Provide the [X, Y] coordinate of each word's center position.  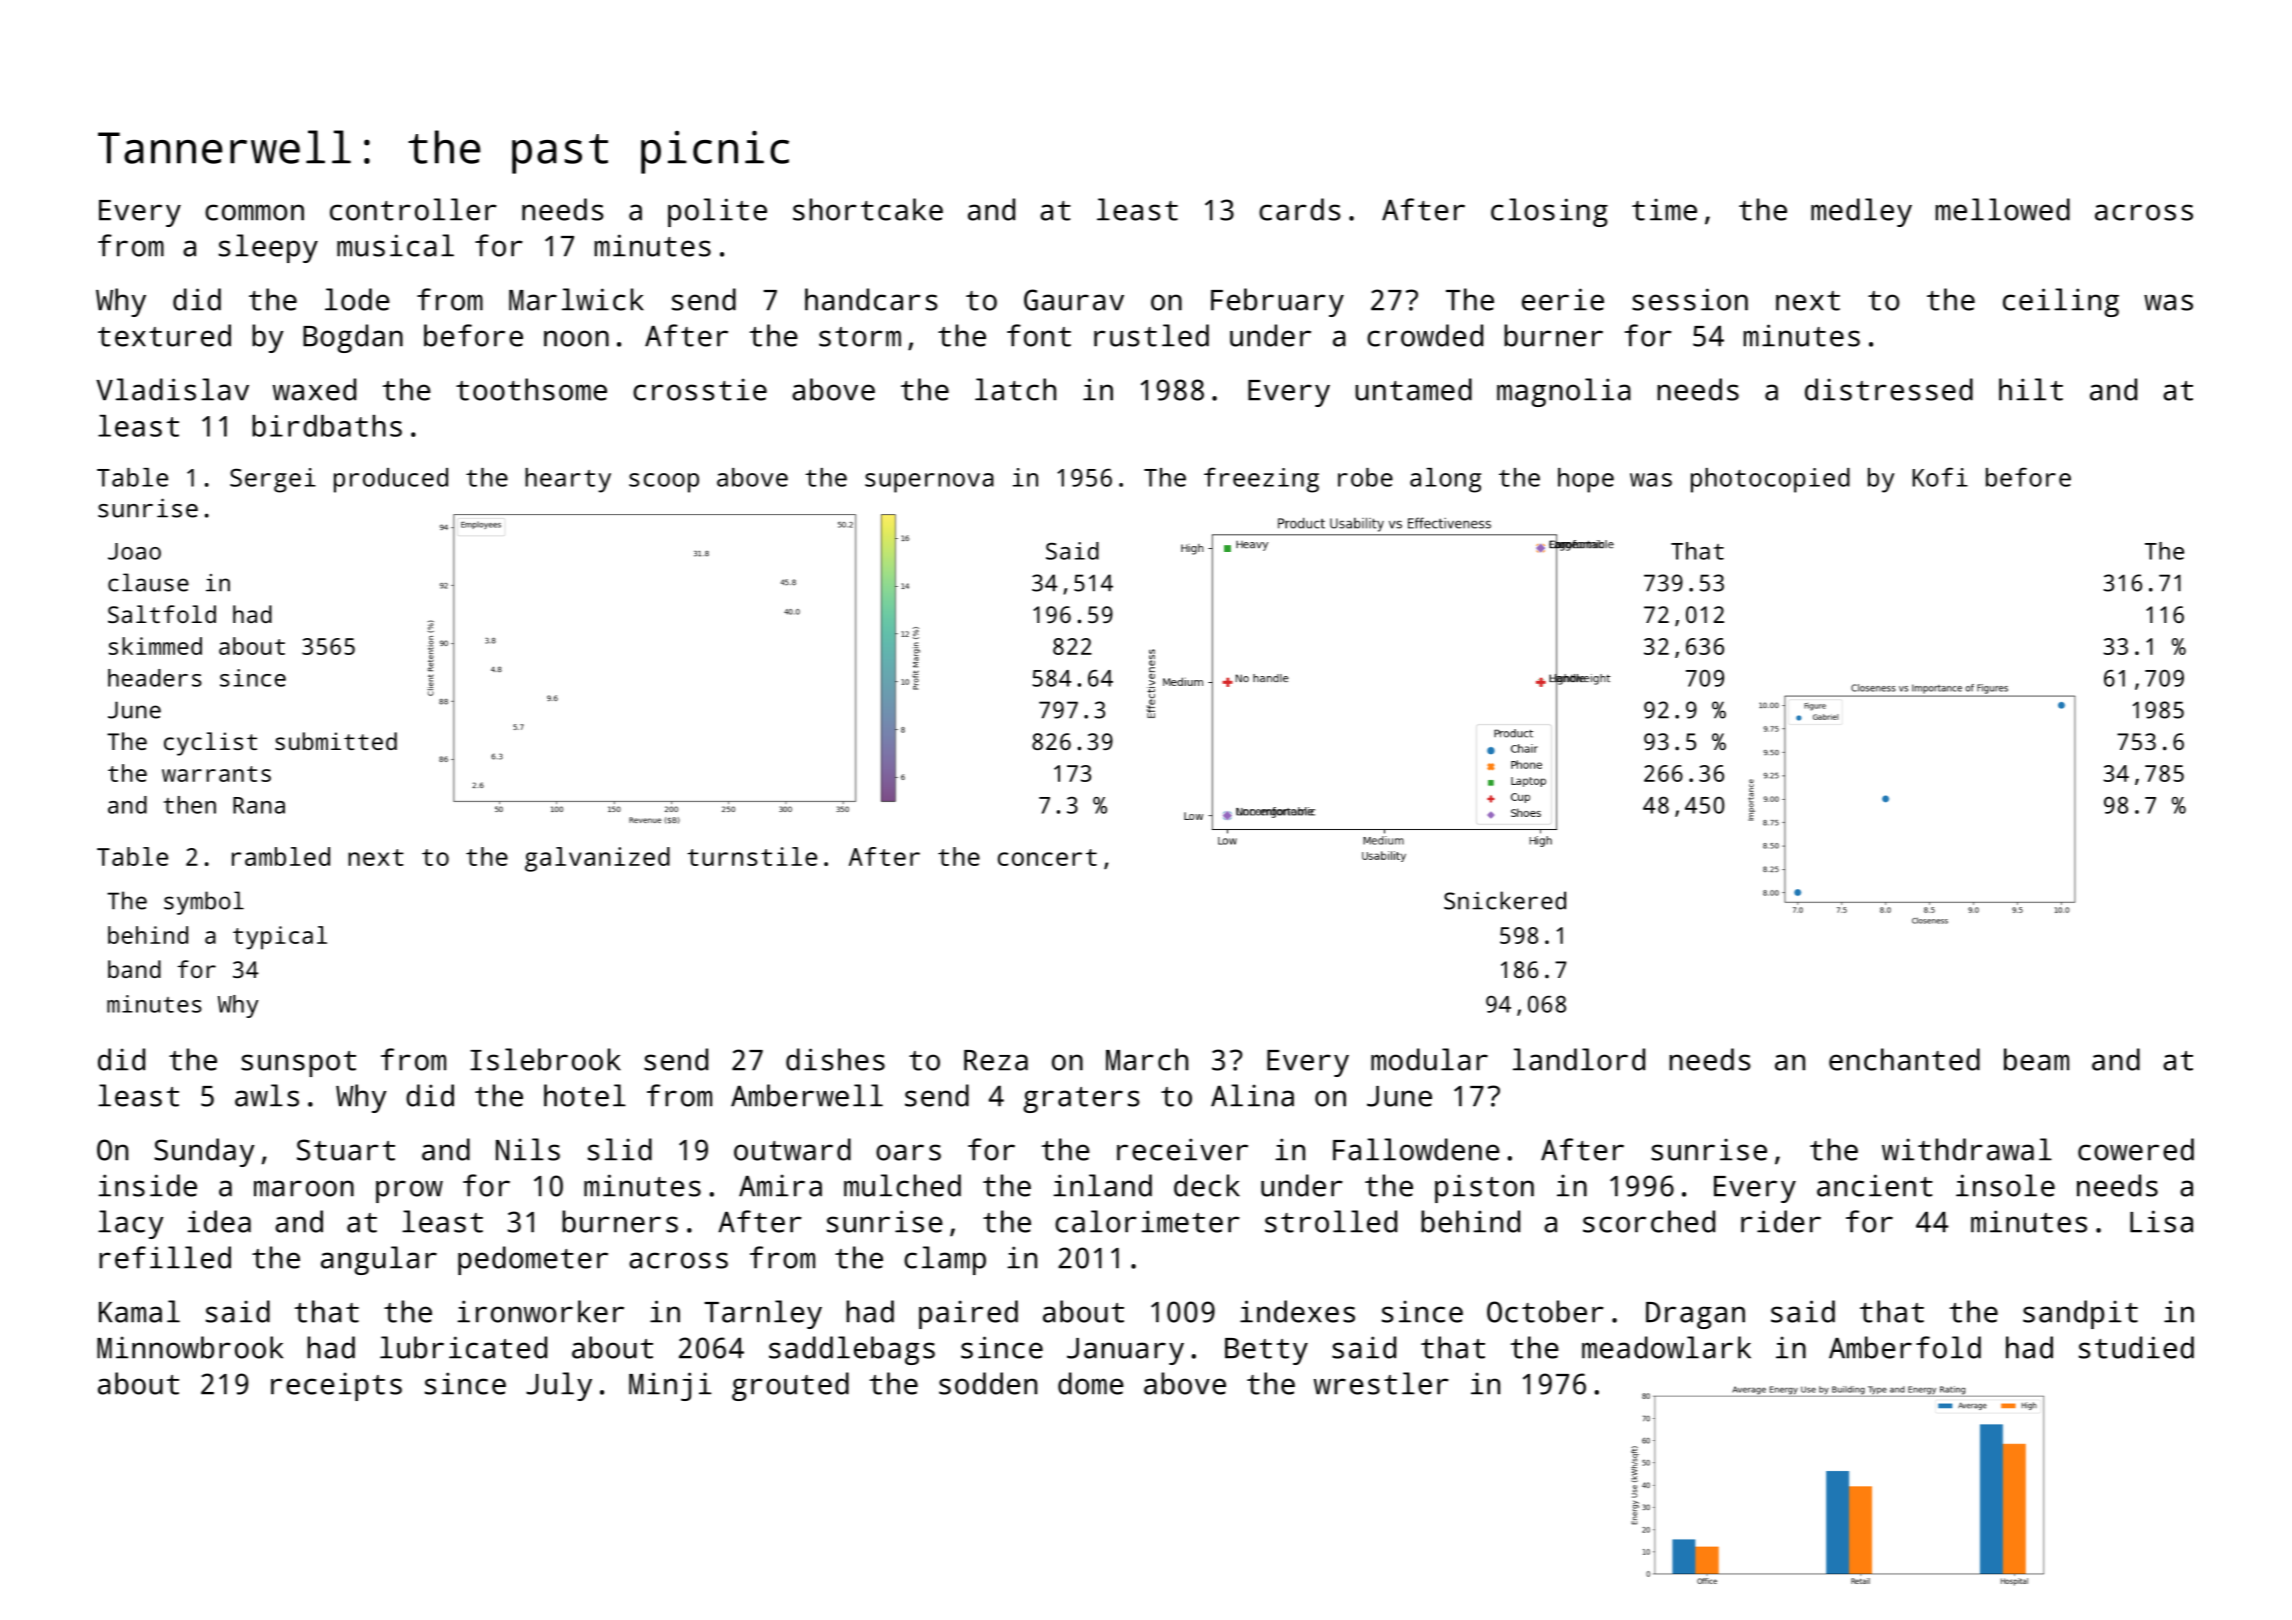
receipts [336, 1386]
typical [280, 938]
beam [2036, 1059]
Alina [1252, 1095]
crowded [1425, 335]
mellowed [2003, 209]
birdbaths [327, 426]
